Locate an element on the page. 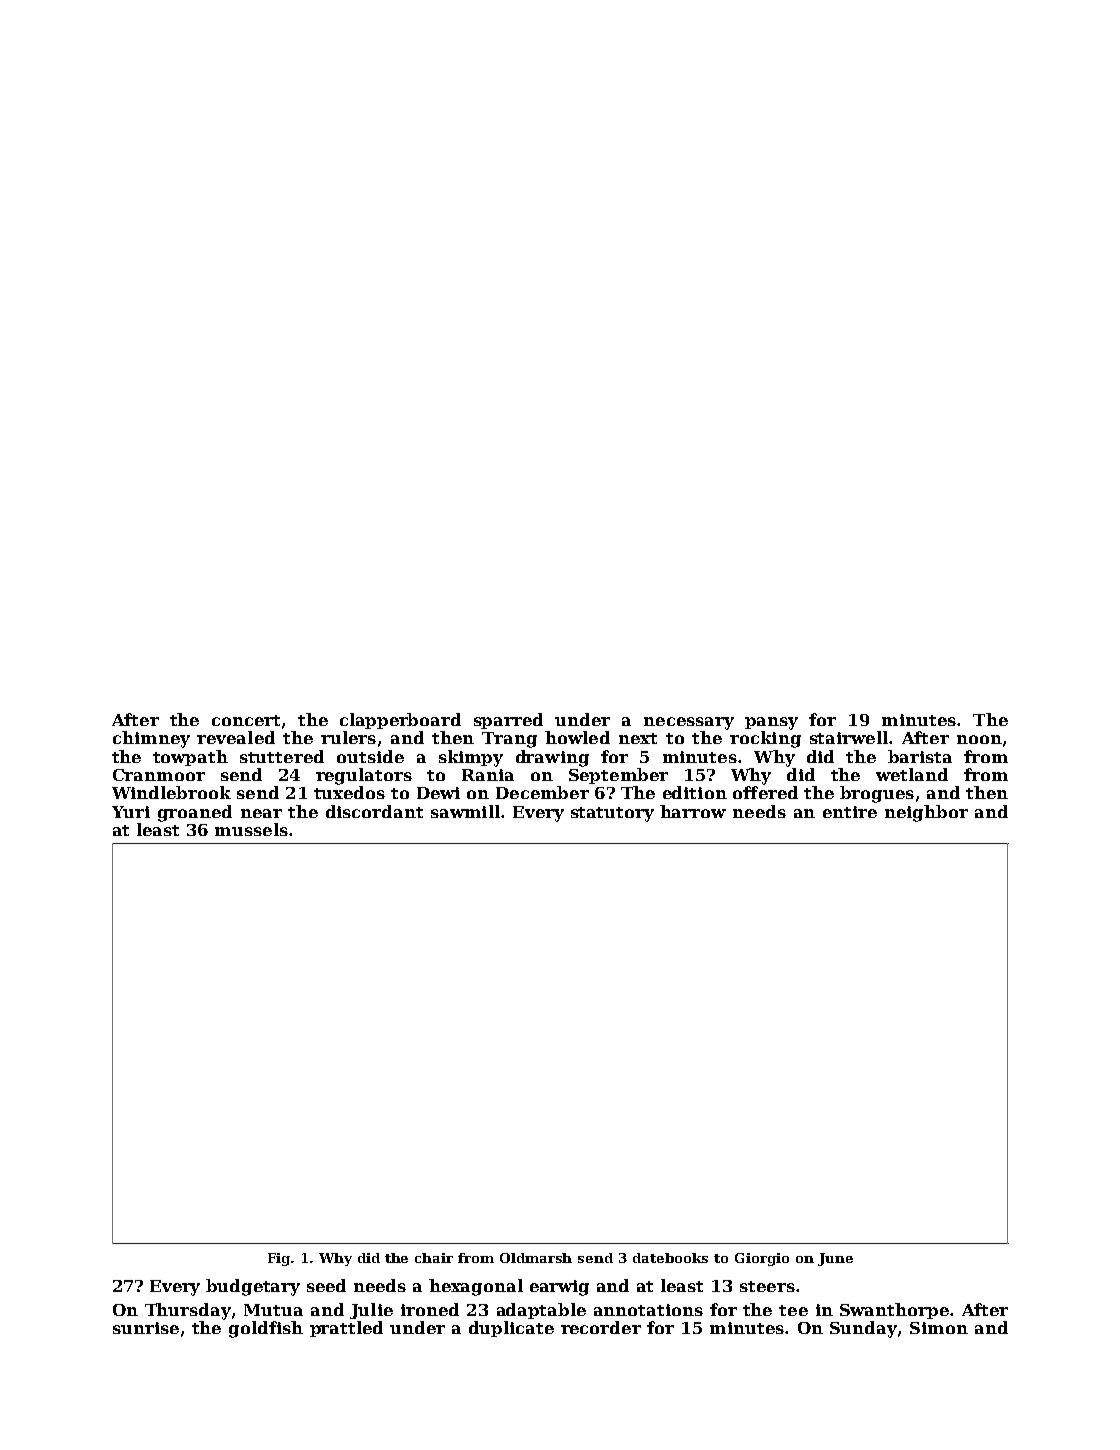 The height and width of the document is (1450, 1120). goldfish is located at coordinates (266, 1329).
